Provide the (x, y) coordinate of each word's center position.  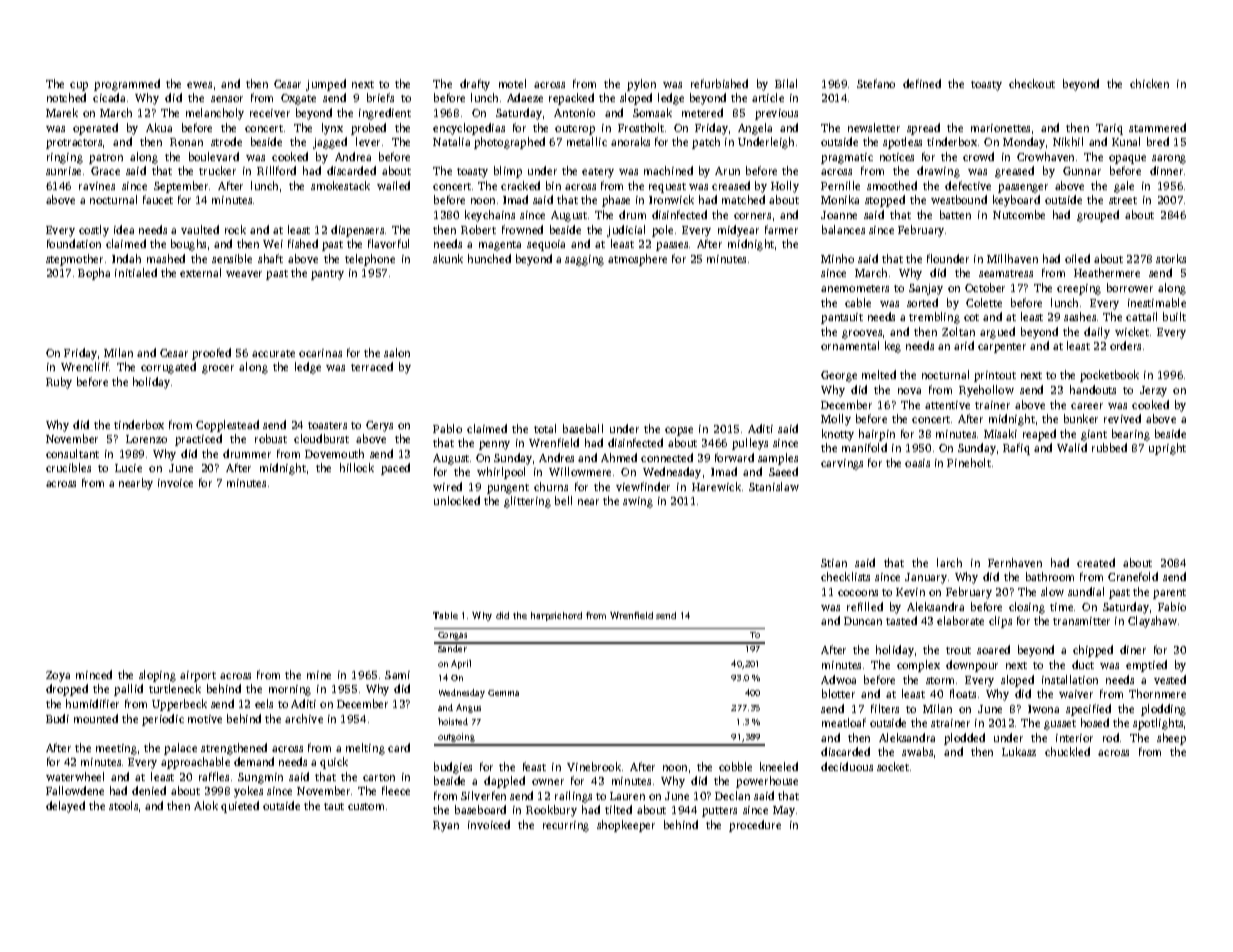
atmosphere (637, 260)
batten (955, 214)
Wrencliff (85, 366)
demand (254, 761)
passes (672, 246)
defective (968, 185)
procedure (755, 826)
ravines (97, 186)
